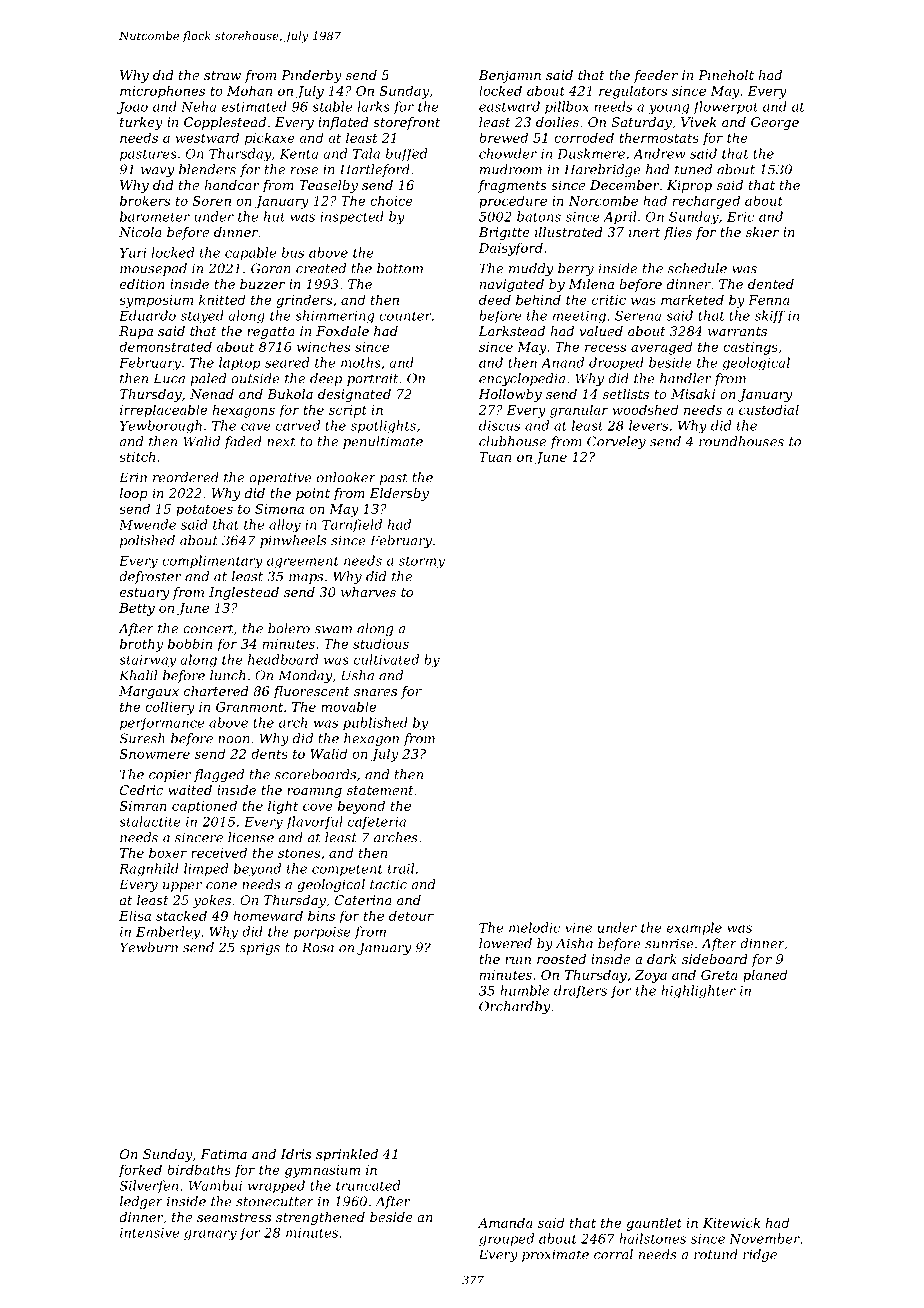 Image resolution: width=924 pixels, height=1308 pixels. Describe the element at coordinates (399, 494) in the screenshot. I see `Eldersby` at that location.
